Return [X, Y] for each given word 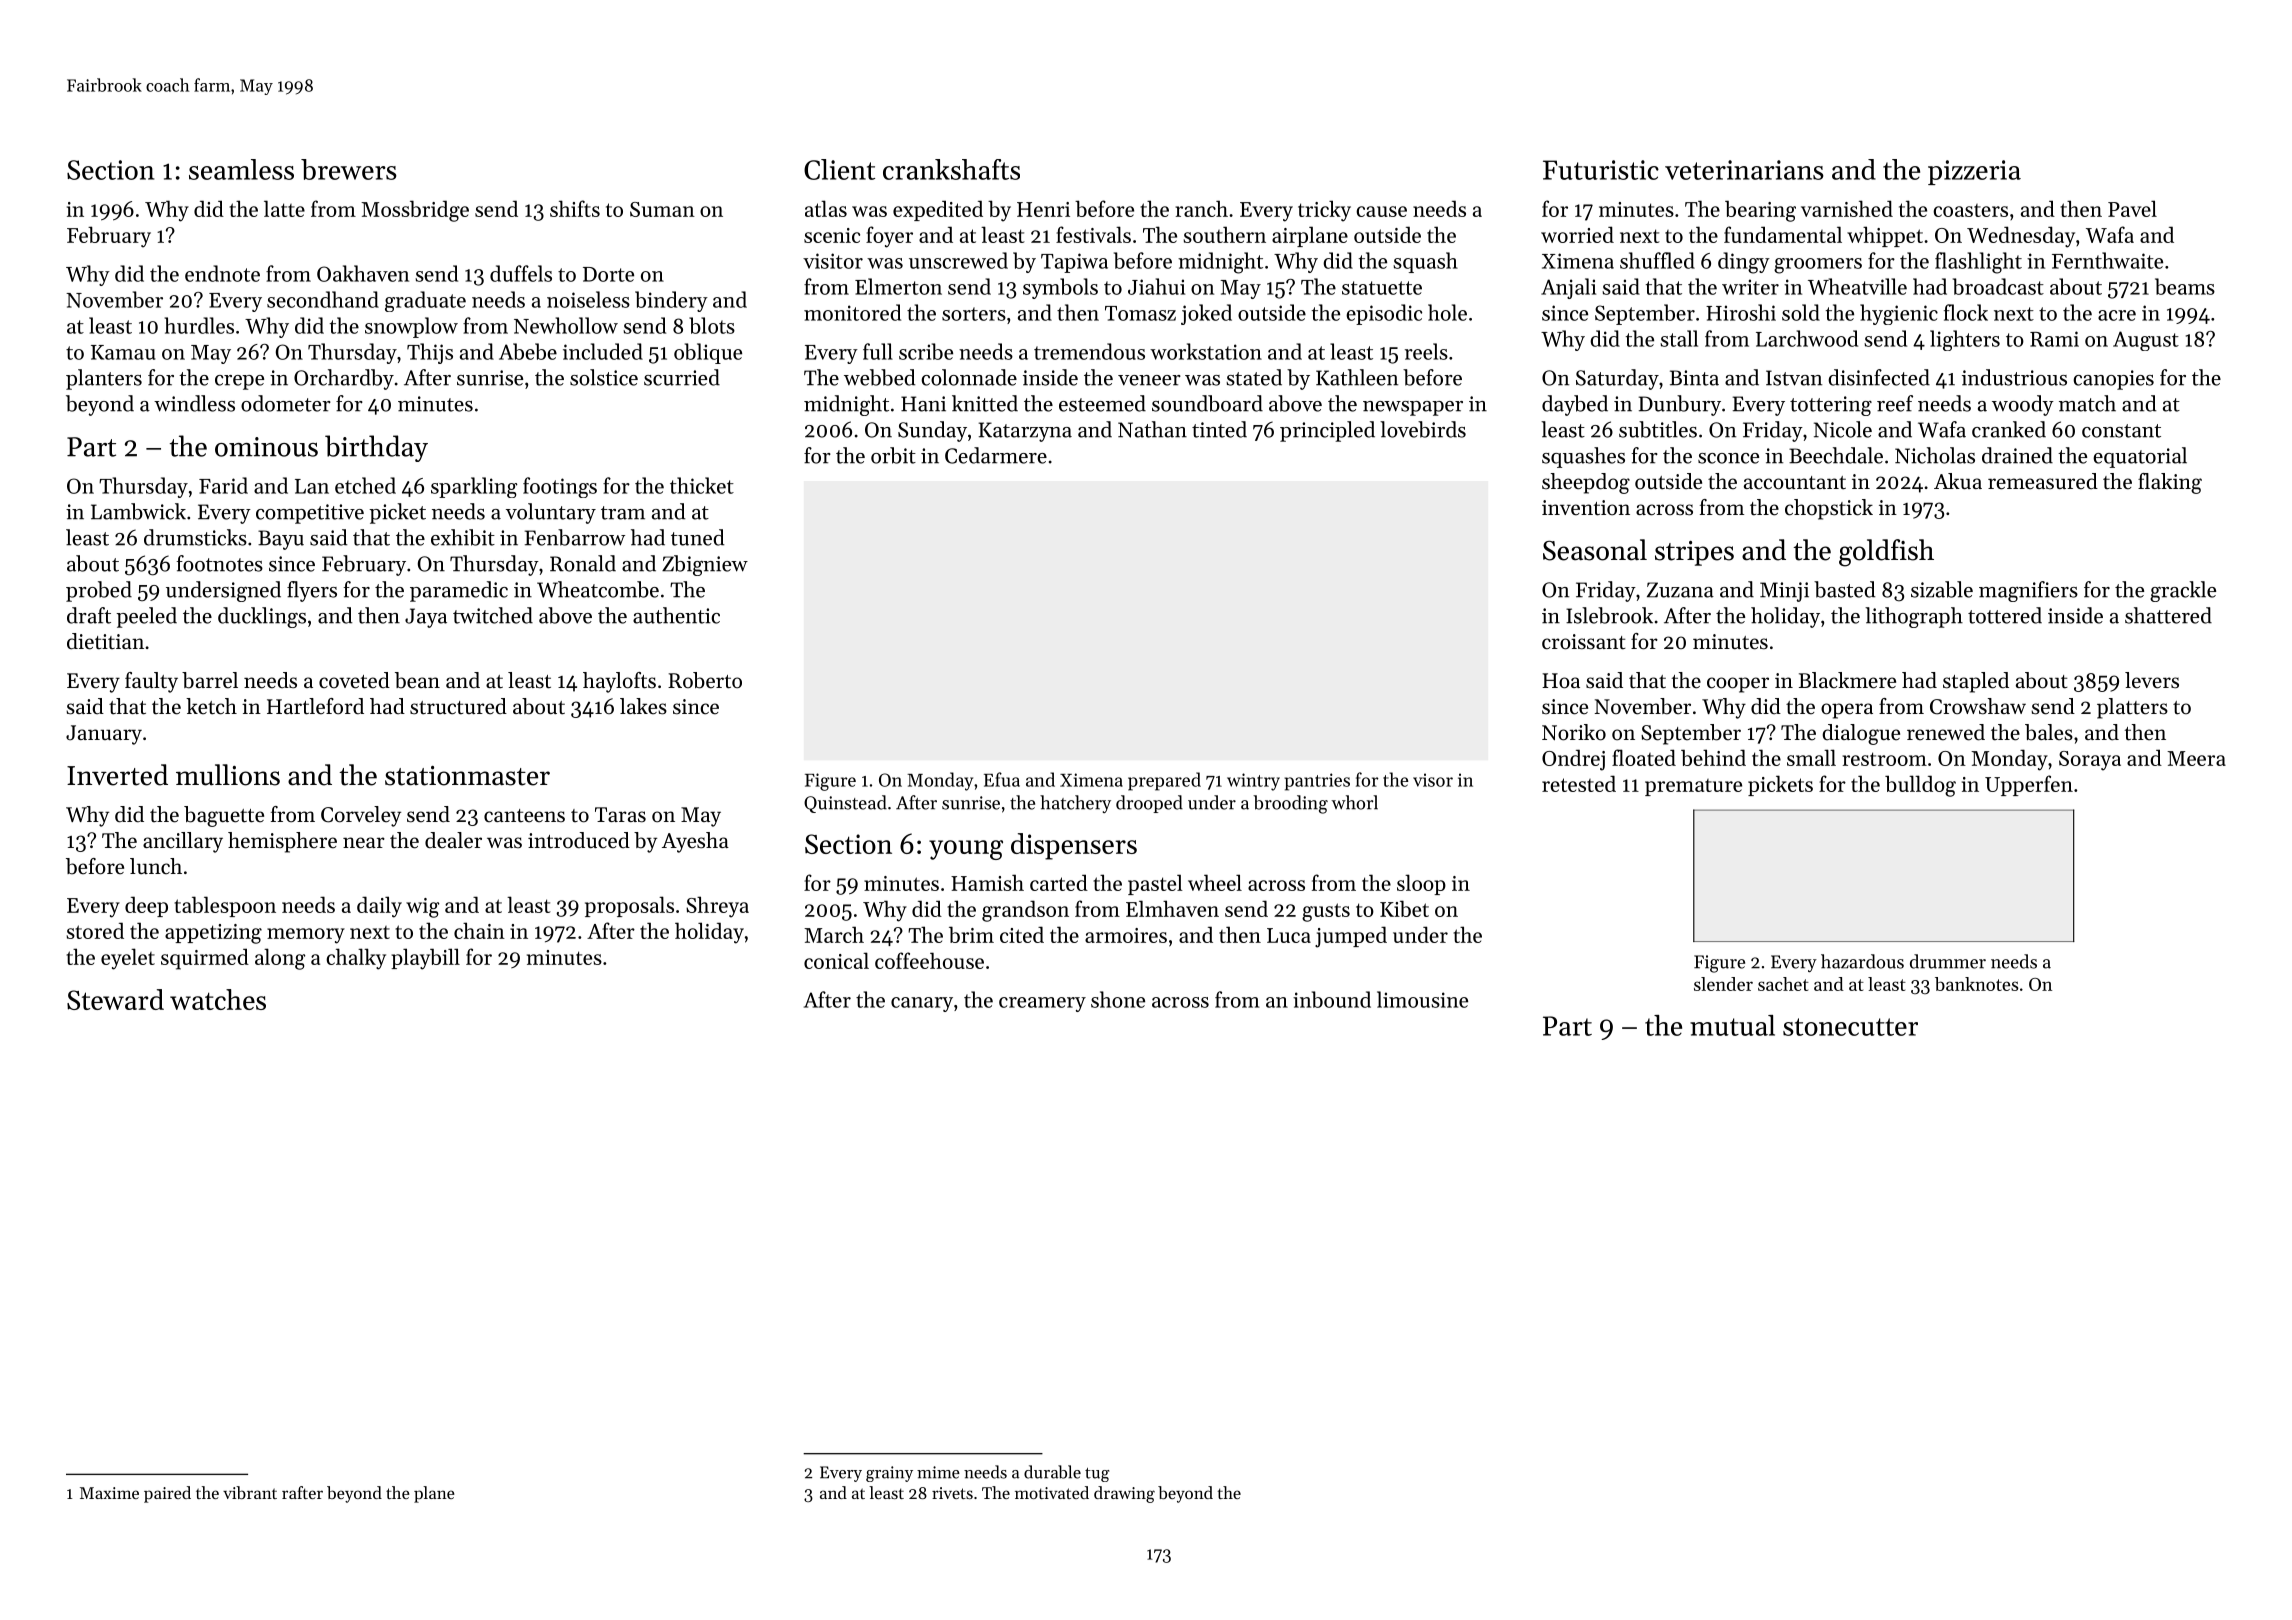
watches [218, 999]
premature [1693, 787]
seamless [241, 169]
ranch [1201, 208]
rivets [952, 1493]
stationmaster [467, 776]
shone [1118, 999]
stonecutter [1850, 1027]
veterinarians [1744, 170]
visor [1433, 780]
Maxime [109, 1493]
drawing [1124, 1494]
